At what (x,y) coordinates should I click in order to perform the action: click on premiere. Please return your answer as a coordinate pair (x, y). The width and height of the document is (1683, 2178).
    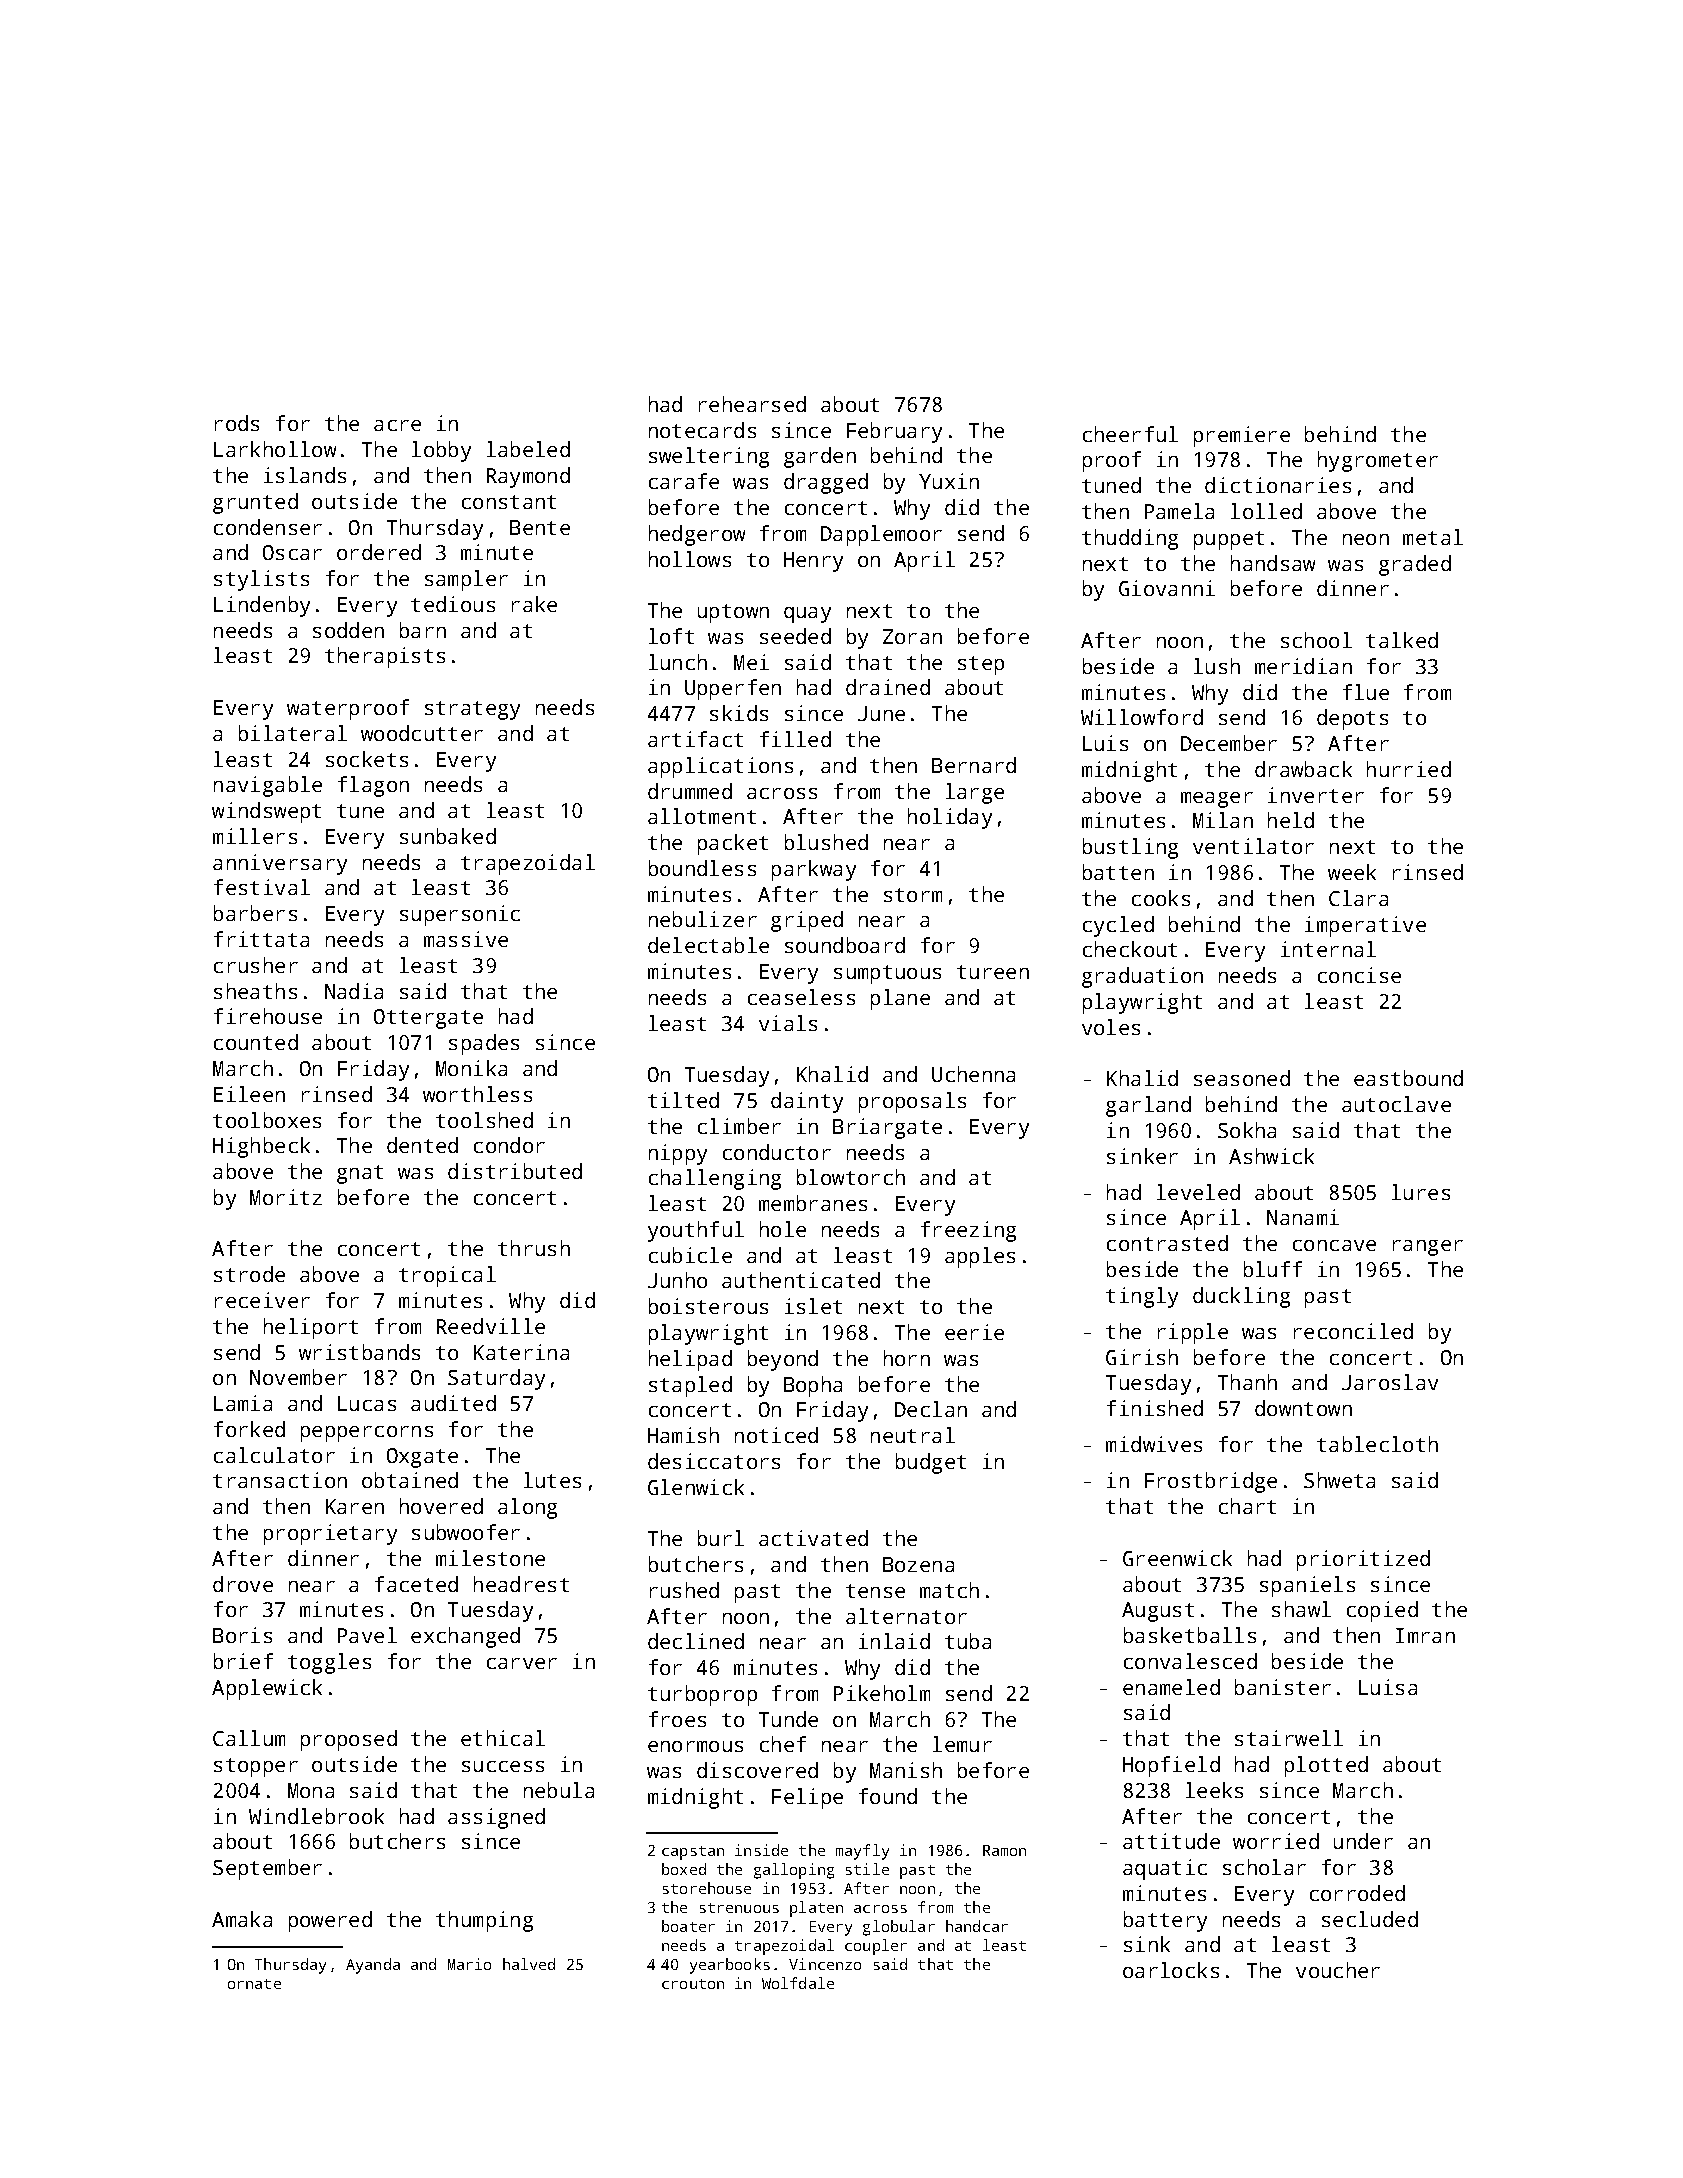
    Looking at the image, I should click on (1242, 436).
